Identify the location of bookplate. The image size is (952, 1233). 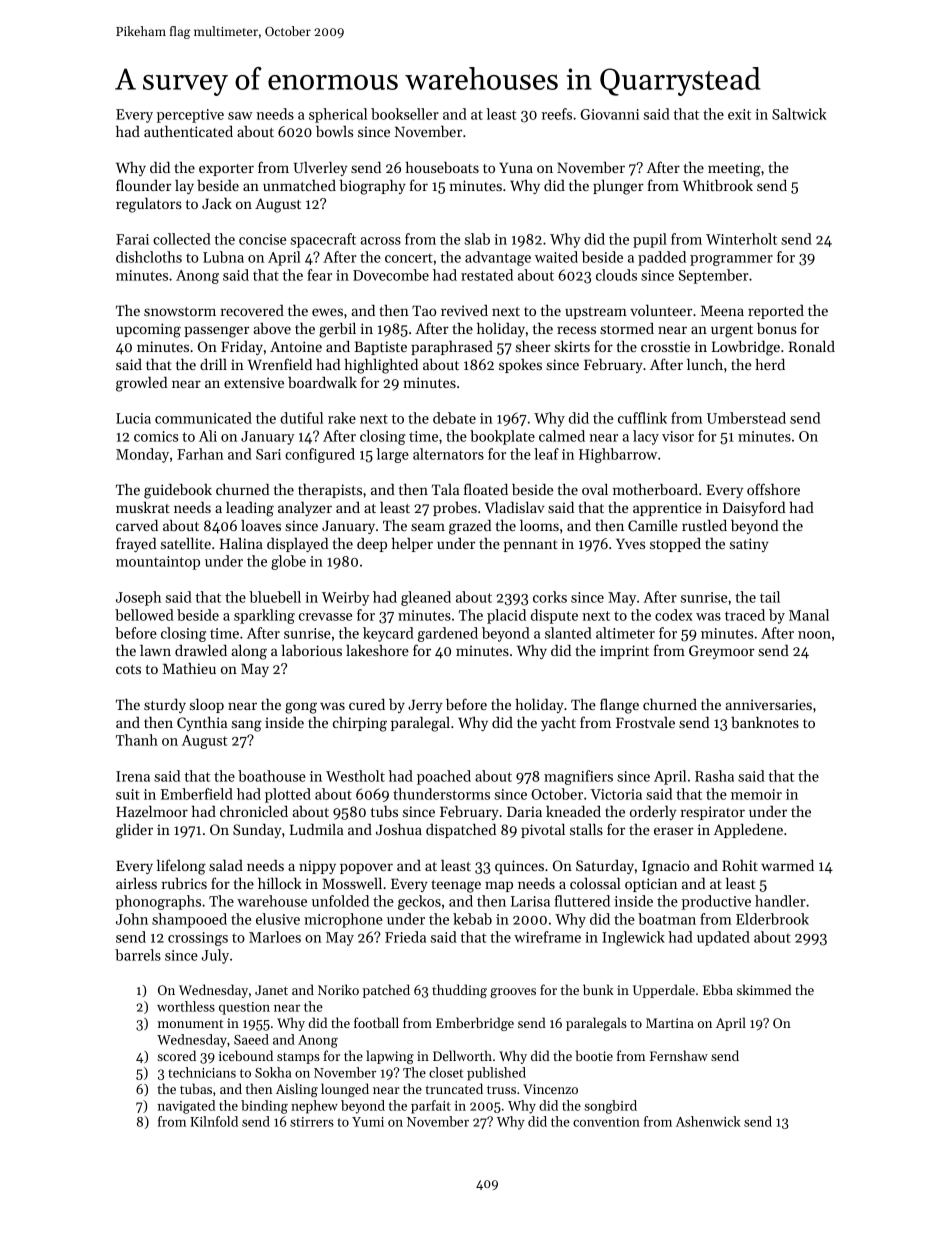
(502, 437).
